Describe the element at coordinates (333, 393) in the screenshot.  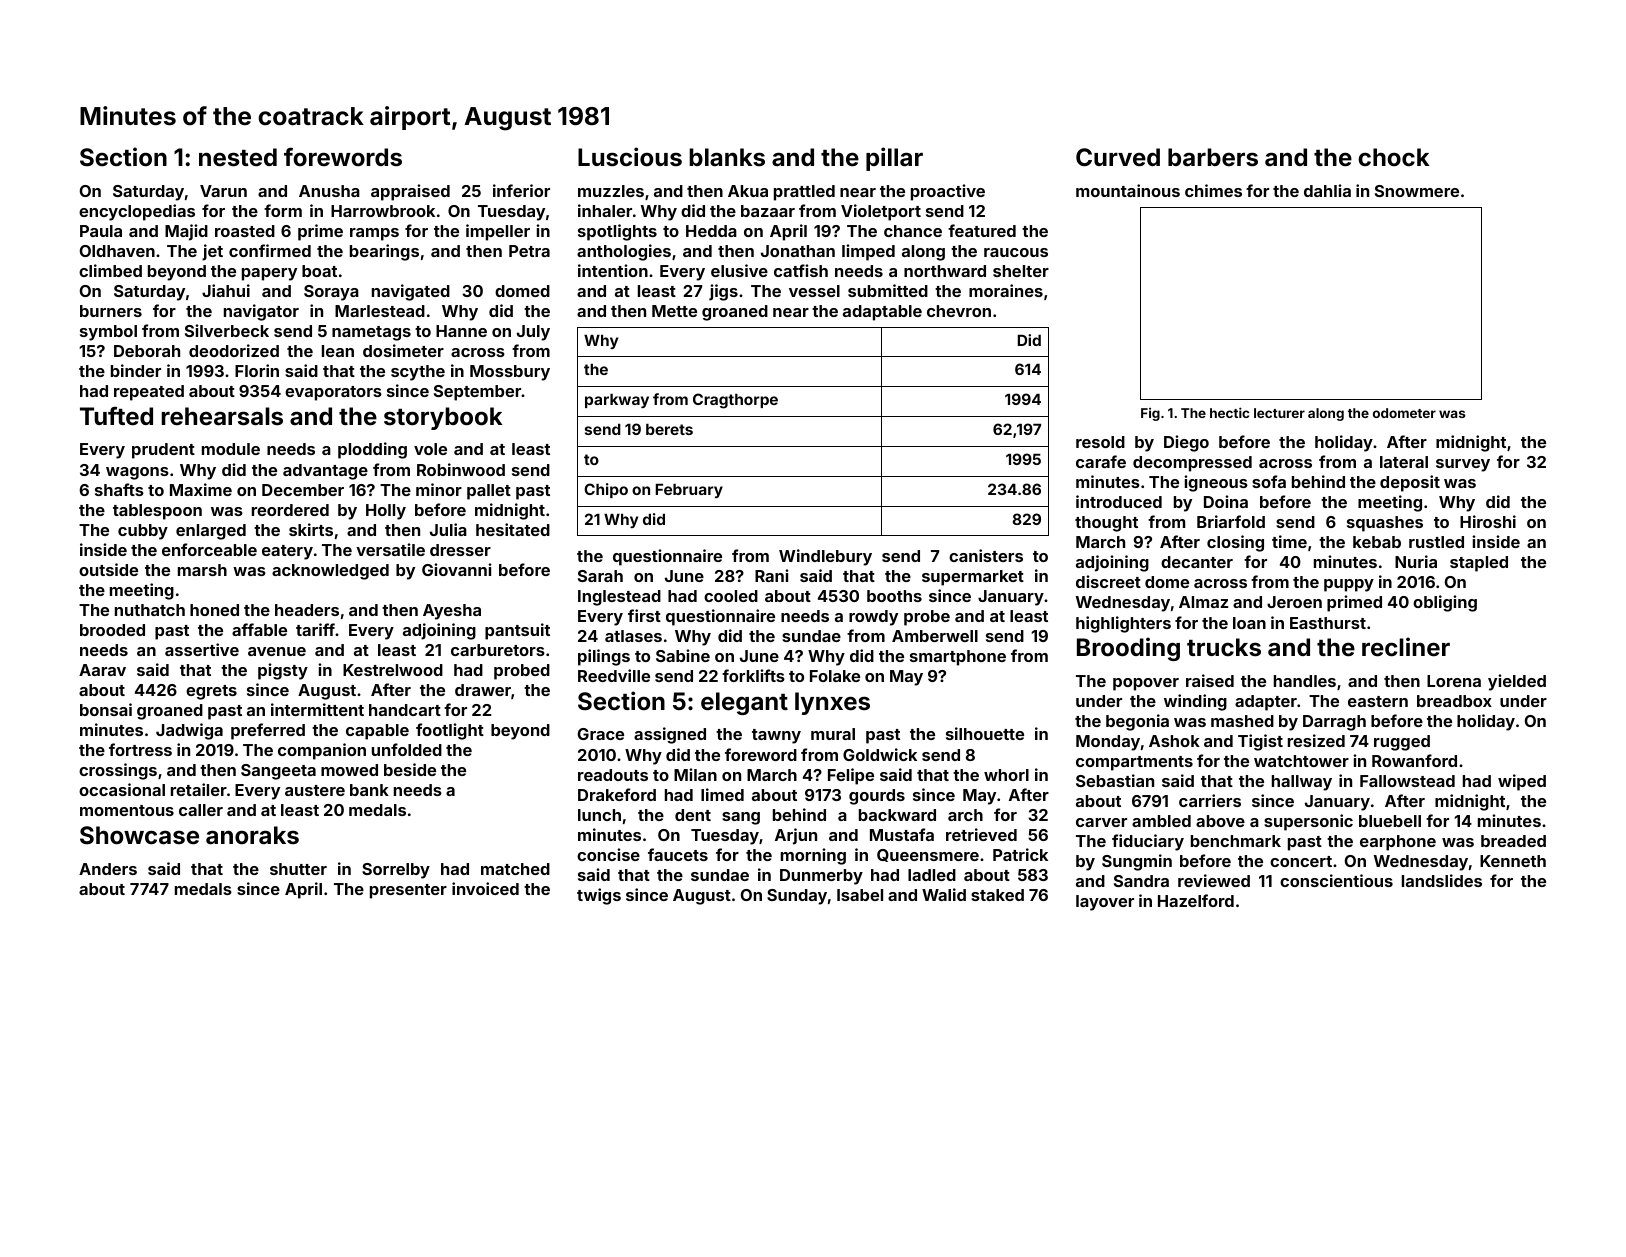
I see `evaporators` at that location.
